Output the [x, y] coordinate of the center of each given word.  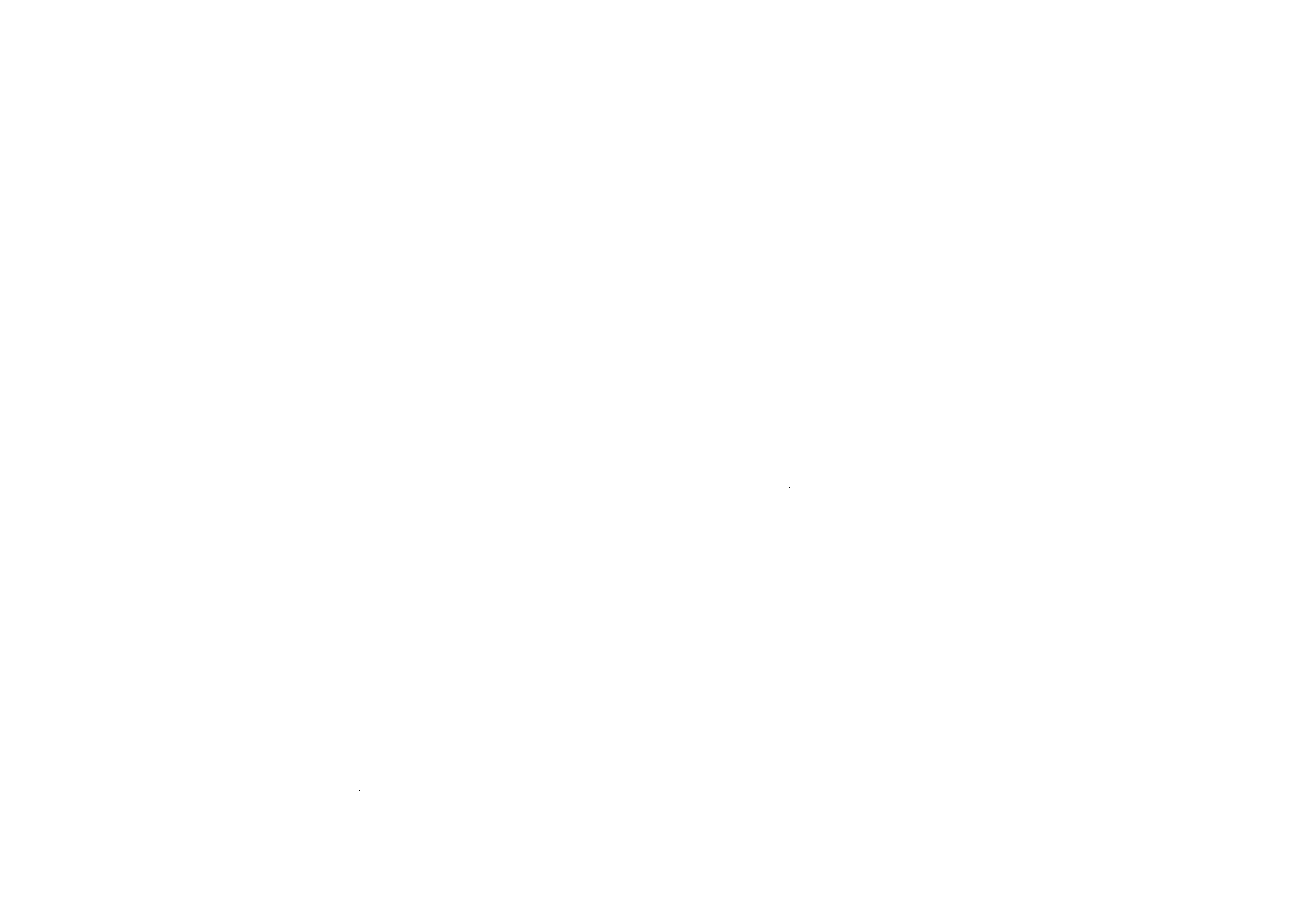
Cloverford [291, 829]
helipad [904, 379]
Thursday [576, 352]
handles [918, 784]
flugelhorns [659, 514]
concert [922, 554]
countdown [238, 311]
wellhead [612, 824]
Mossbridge [409, 493]
